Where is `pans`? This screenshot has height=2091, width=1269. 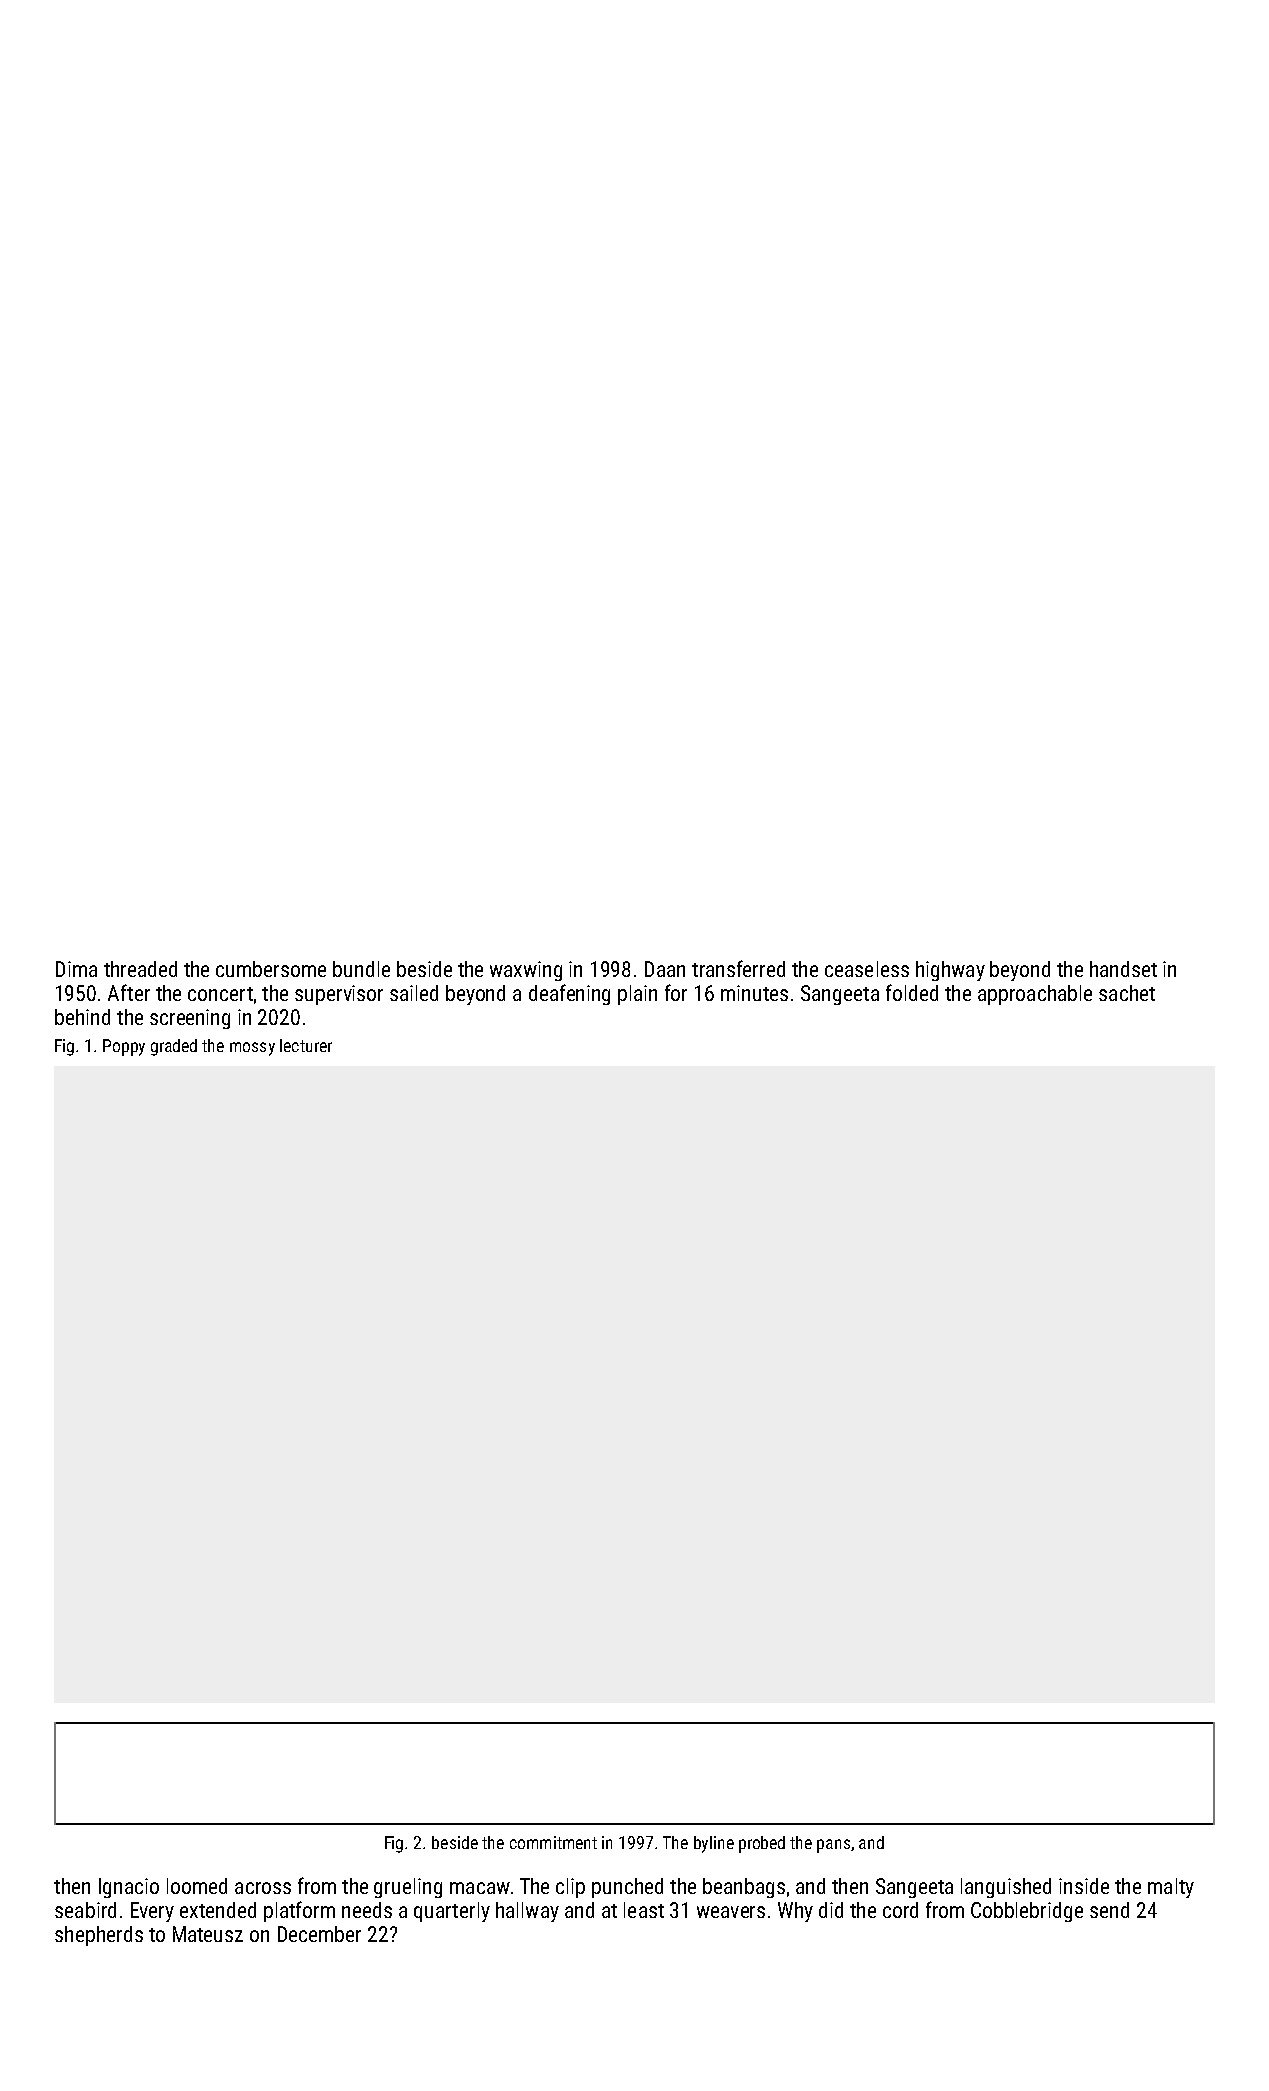
pans is located at coordinates (833, 1846).
